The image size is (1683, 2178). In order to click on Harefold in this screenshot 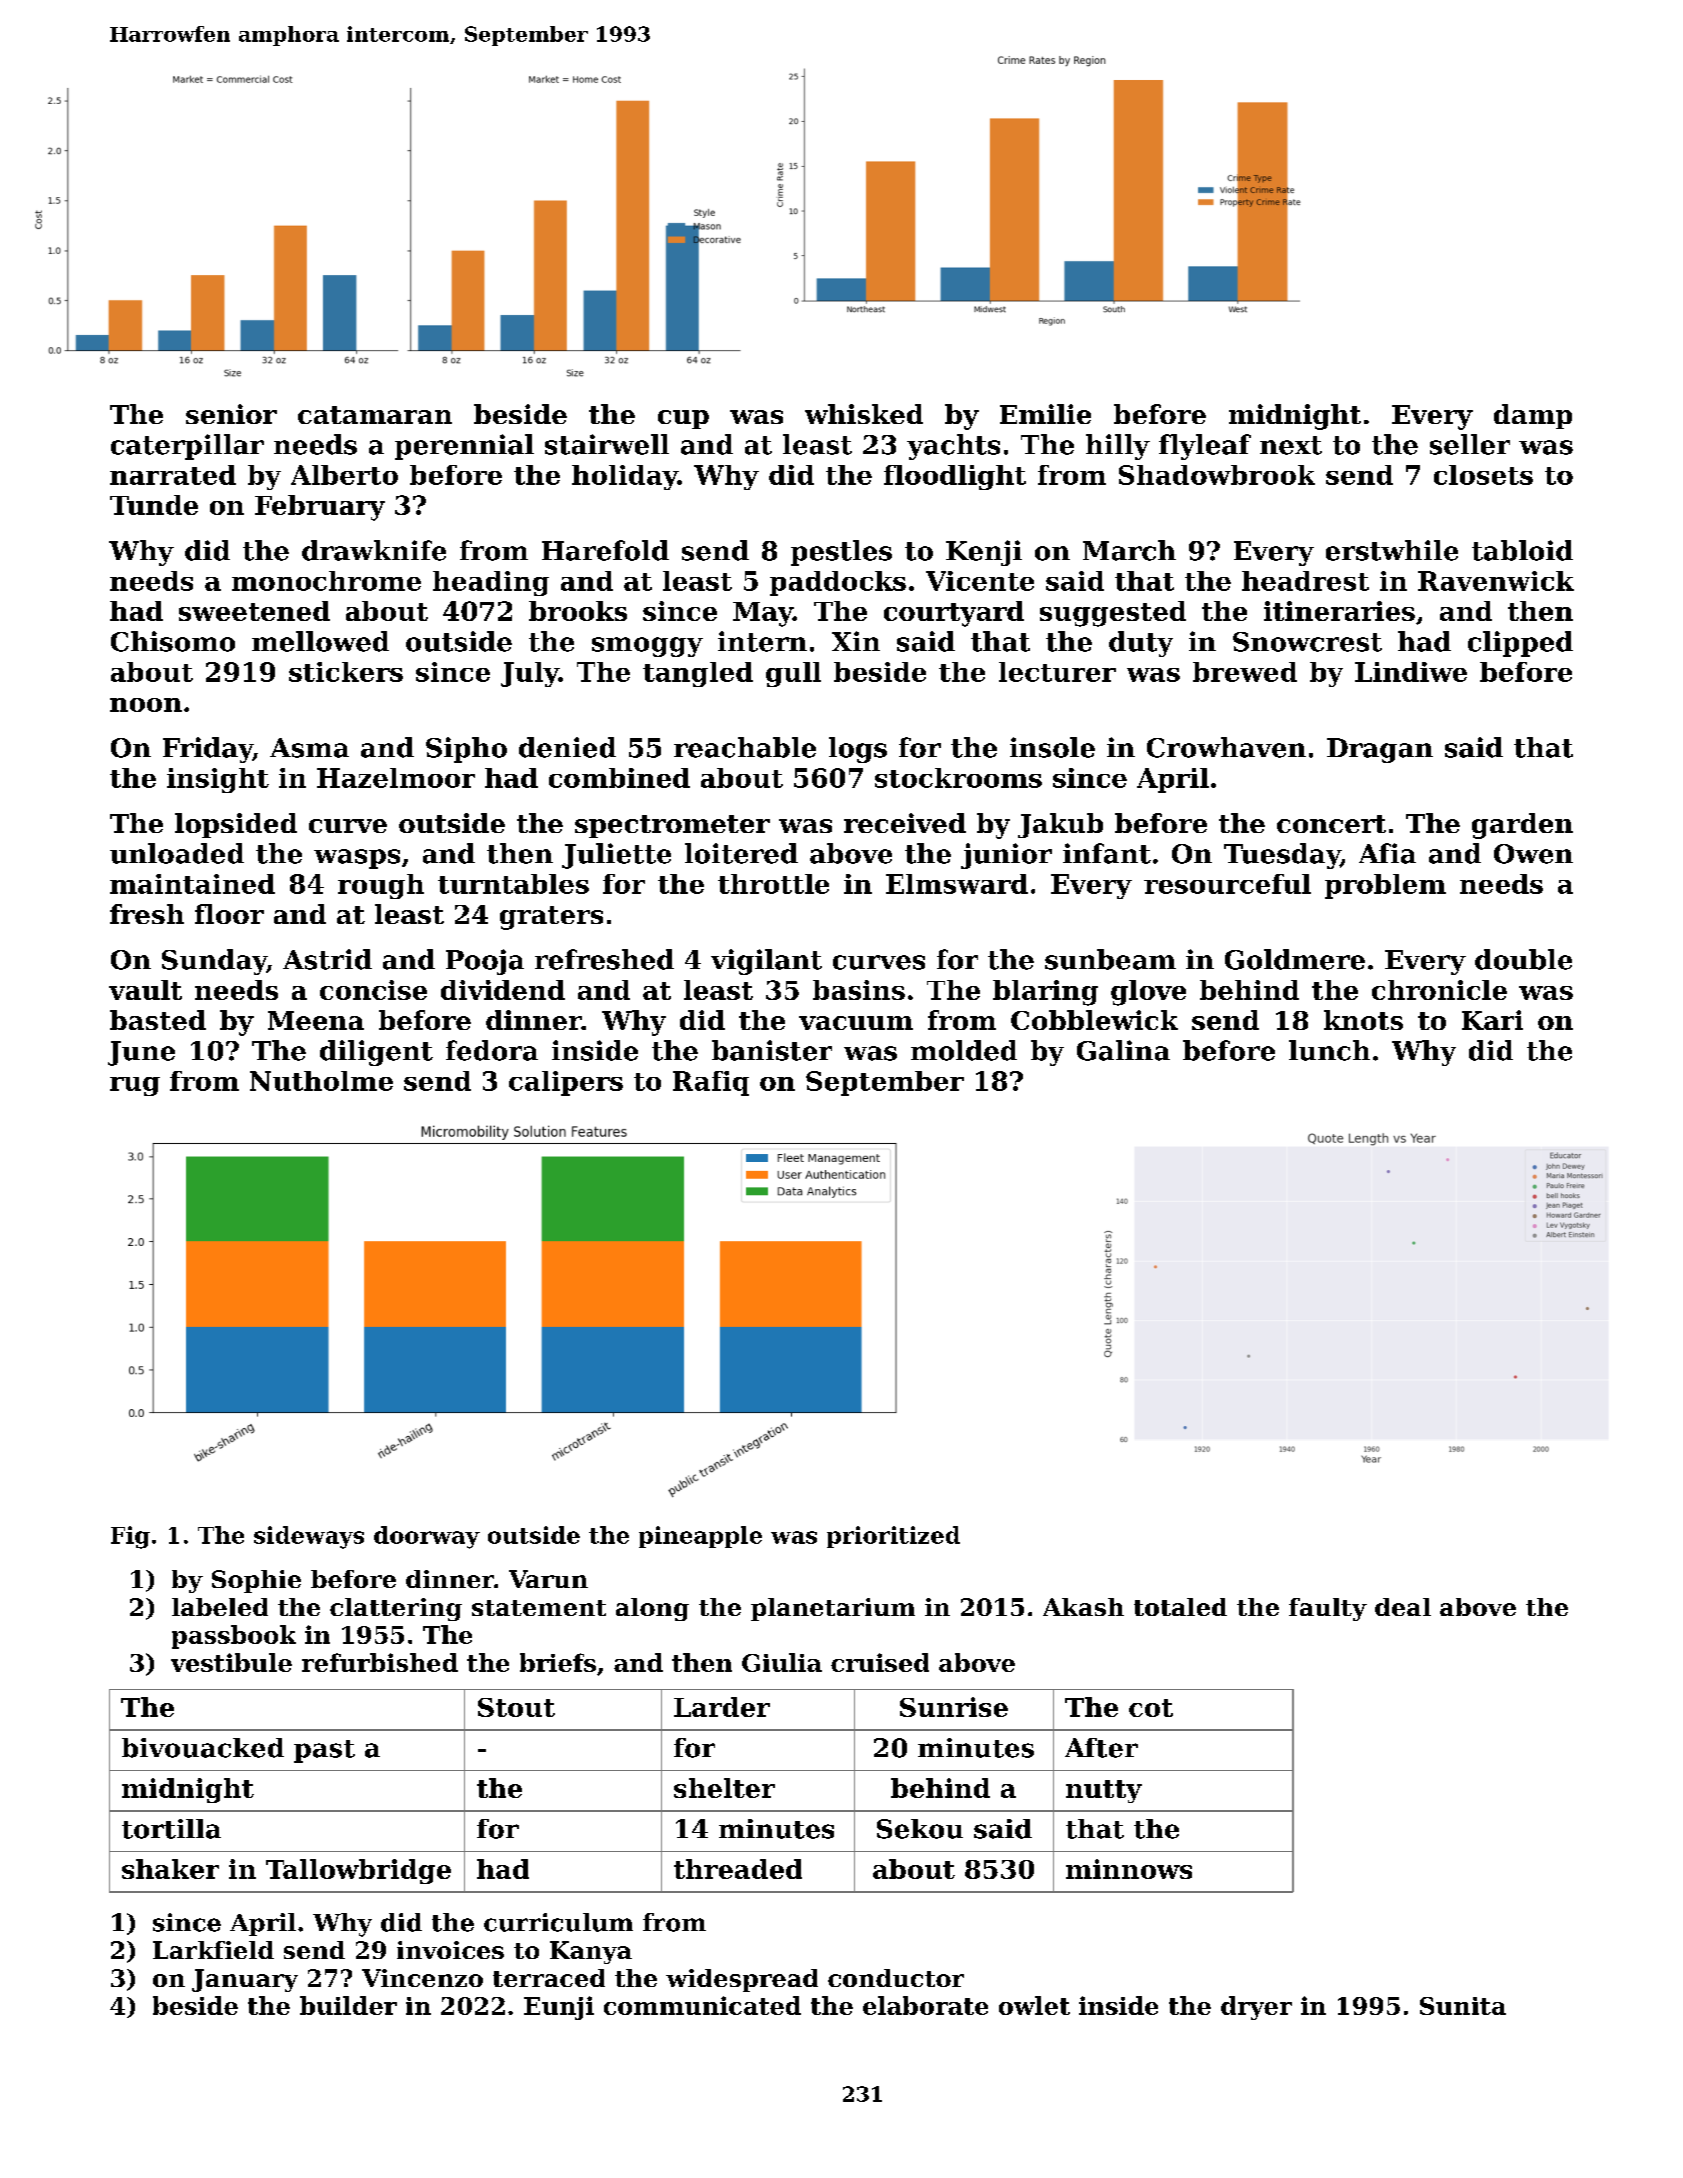, I will do `click(605, 550)`.
